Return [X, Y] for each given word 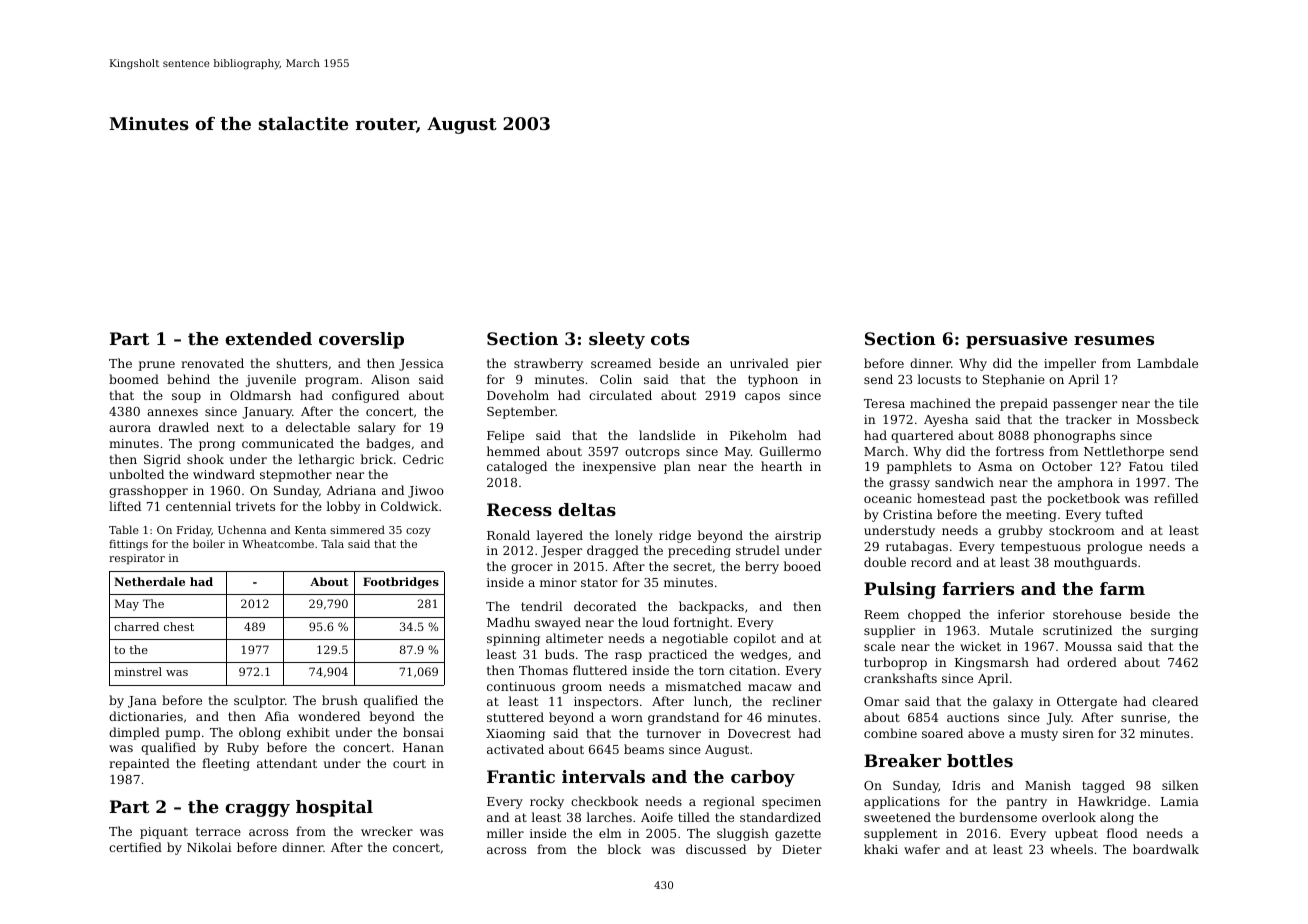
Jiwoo [426, 492]
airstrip [798, 537]
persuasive [1017, 340]
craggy [257, 810]
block [624, 849]
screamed [621, 363]
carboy [763, 778]
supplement [900, 834]
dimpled [134, 733]
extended [268, 338]
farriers [978, 588]
